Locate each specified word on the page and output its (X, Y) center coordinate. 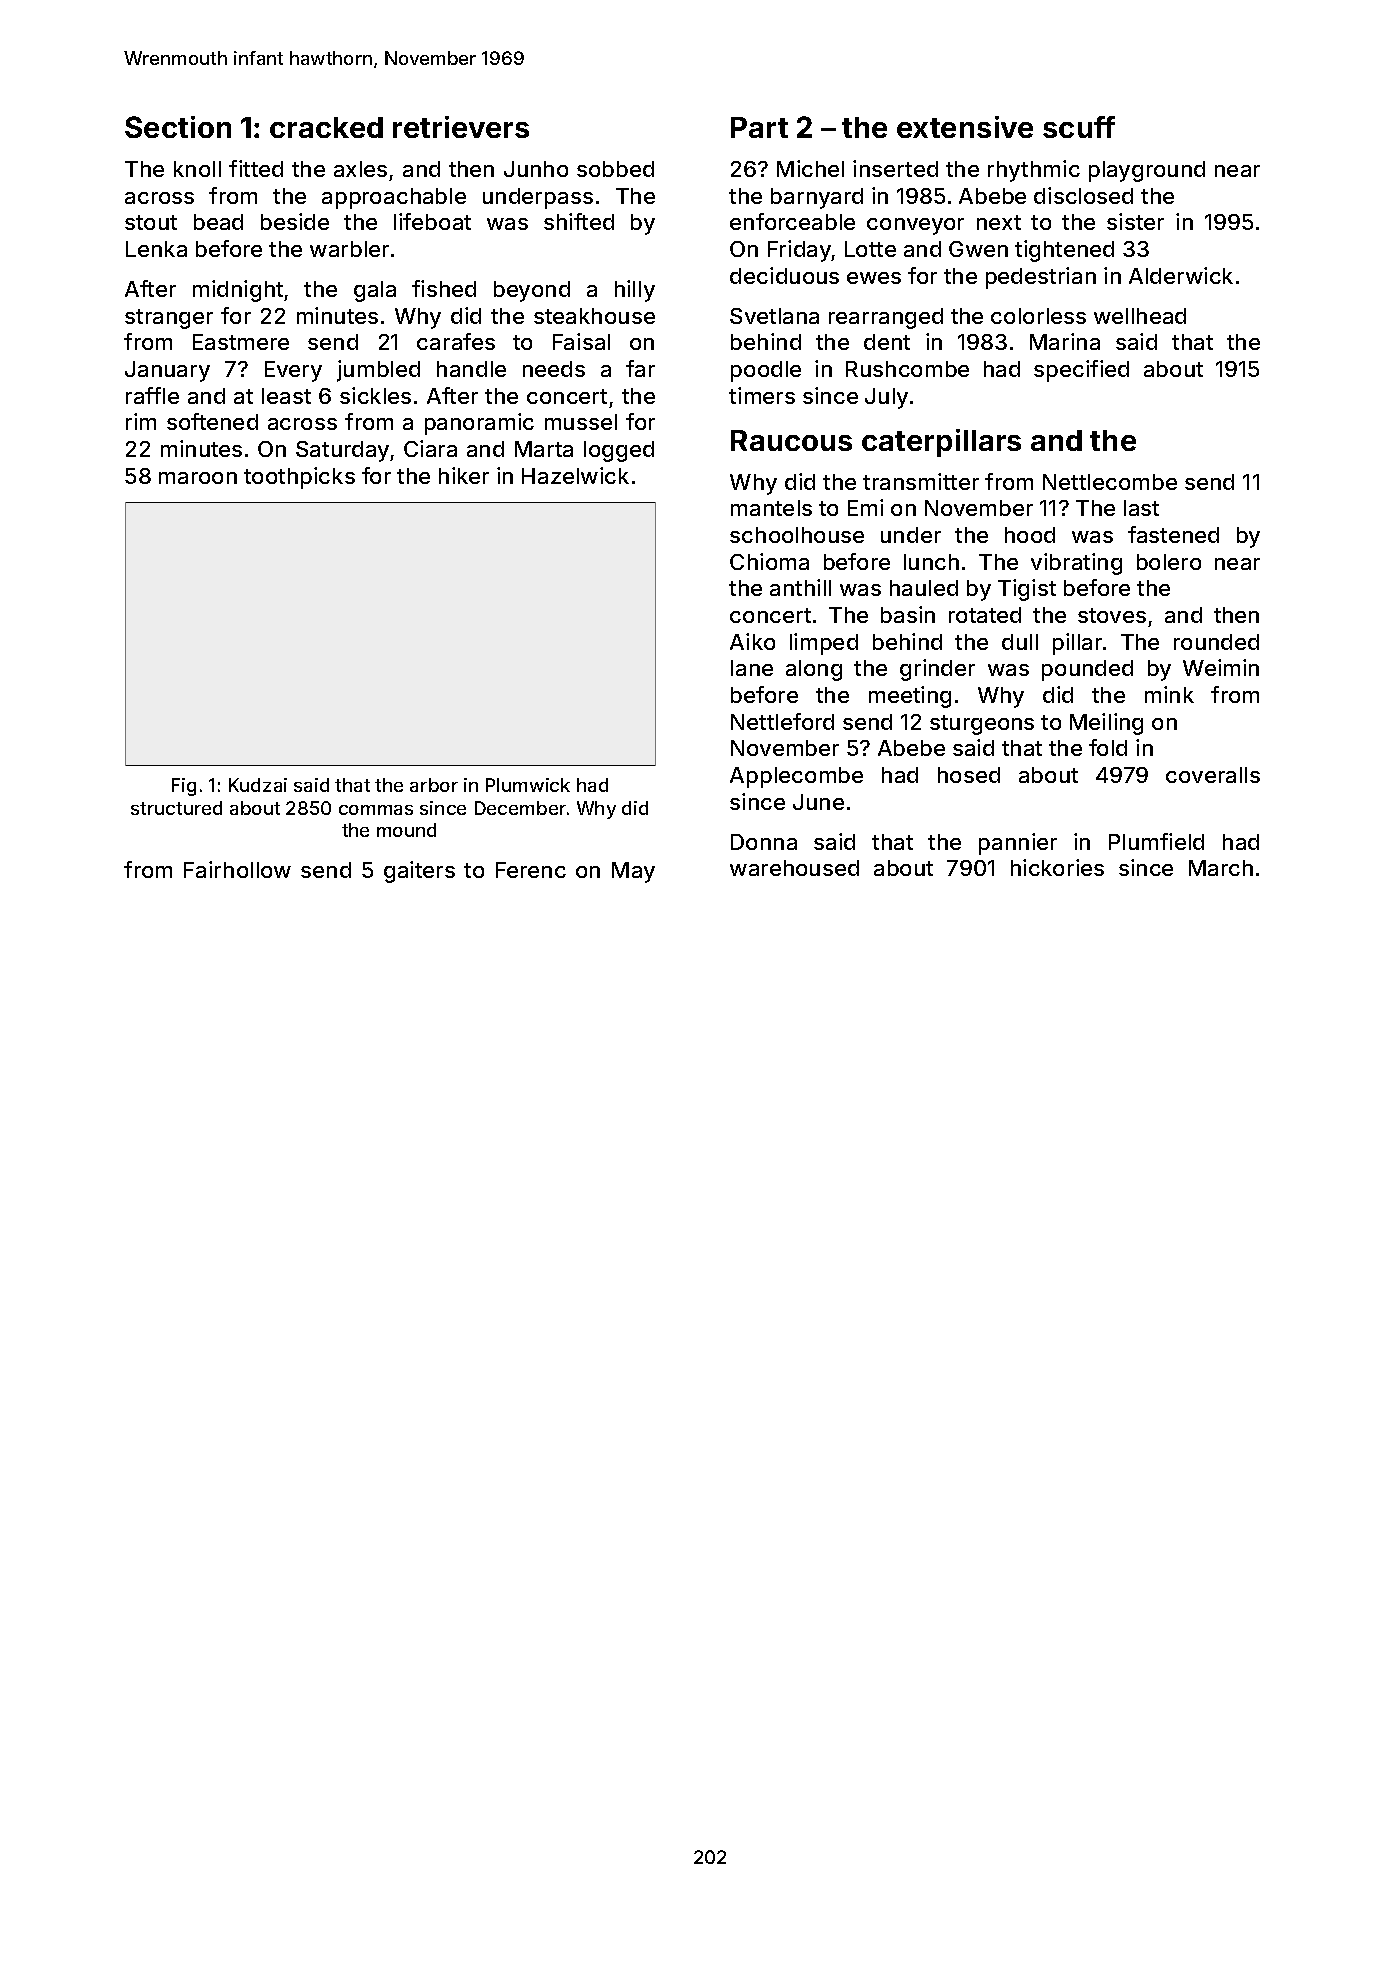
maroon (198, 478)
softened (212, 421)
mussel (581, 422)
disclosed (1083, 195)
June (818, 802)
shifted (579, 221)
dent (887, 342)
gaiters (419, 872)
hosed (969, 775)
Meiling (1106, 724)
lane (752, 668)
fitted (256, 168)
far (640, 368)
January (167, 371)
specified (1081, 371)
